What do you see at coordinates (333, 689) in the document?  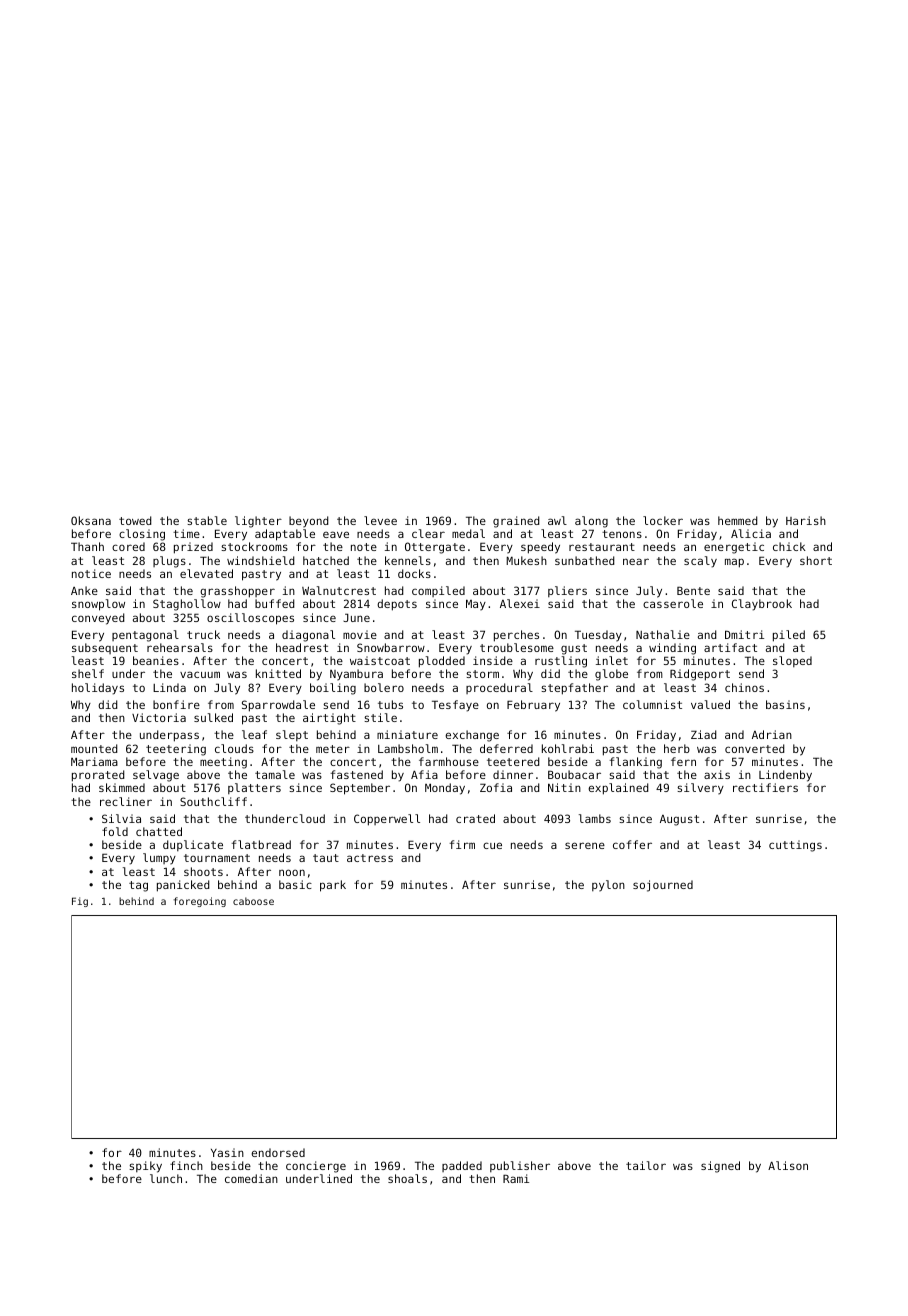 I see `boiling` at bounding box center [333, 689].
